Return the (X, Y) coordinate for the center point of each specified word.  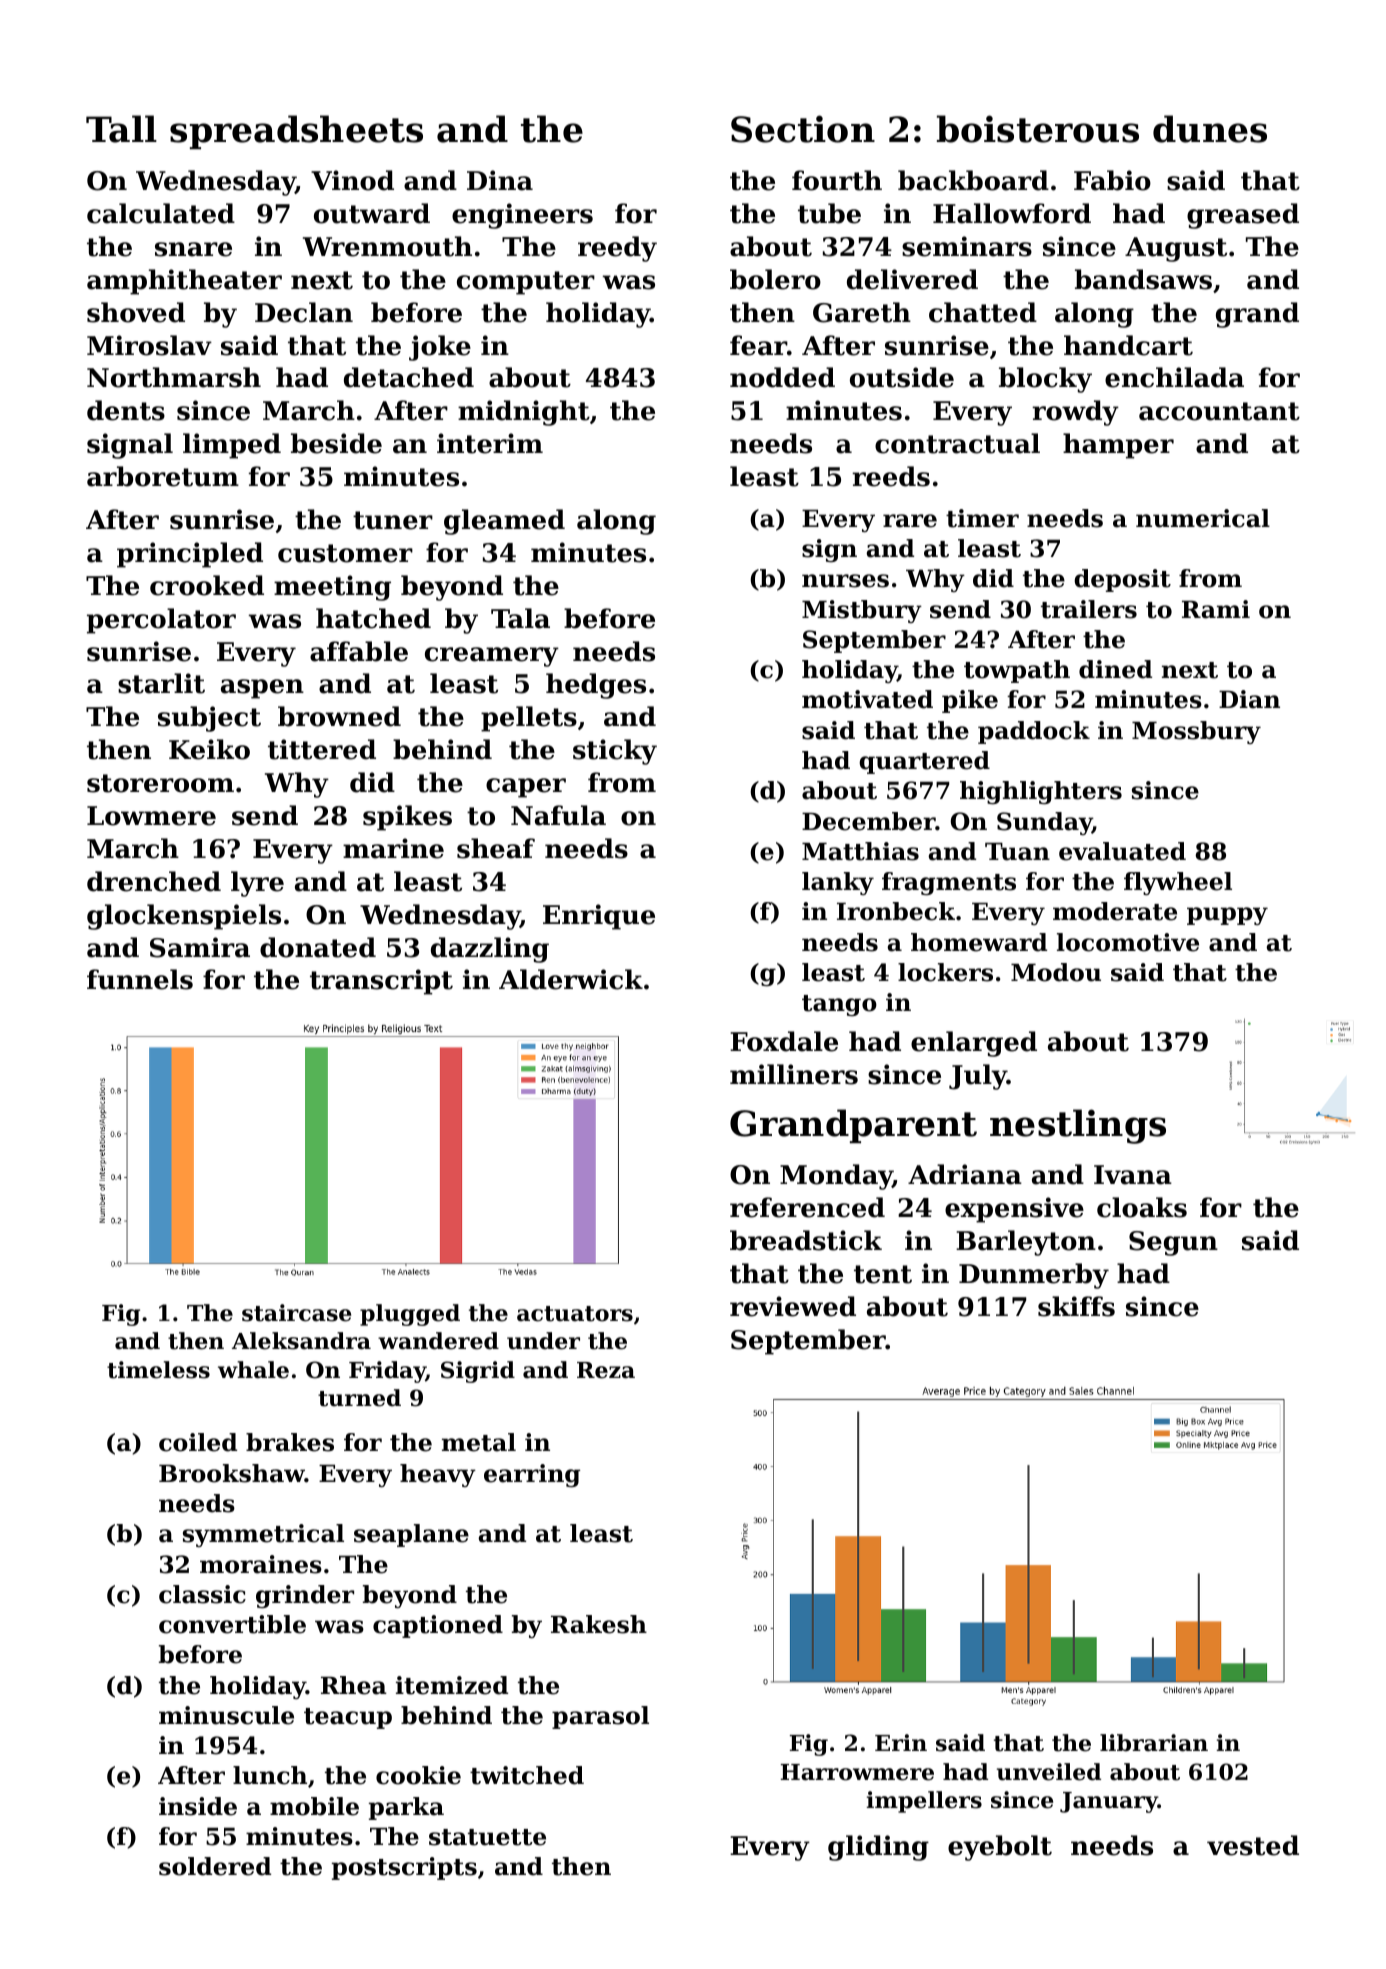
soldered (215, 1866)
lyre (257, 884)
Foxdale (784, 1041)
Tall (121, 129)
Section (803, 129)
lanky (838, 883)
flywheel (1178, 883)
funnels (140, 979)
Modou (1056, 972)
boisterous (1038, 129)
